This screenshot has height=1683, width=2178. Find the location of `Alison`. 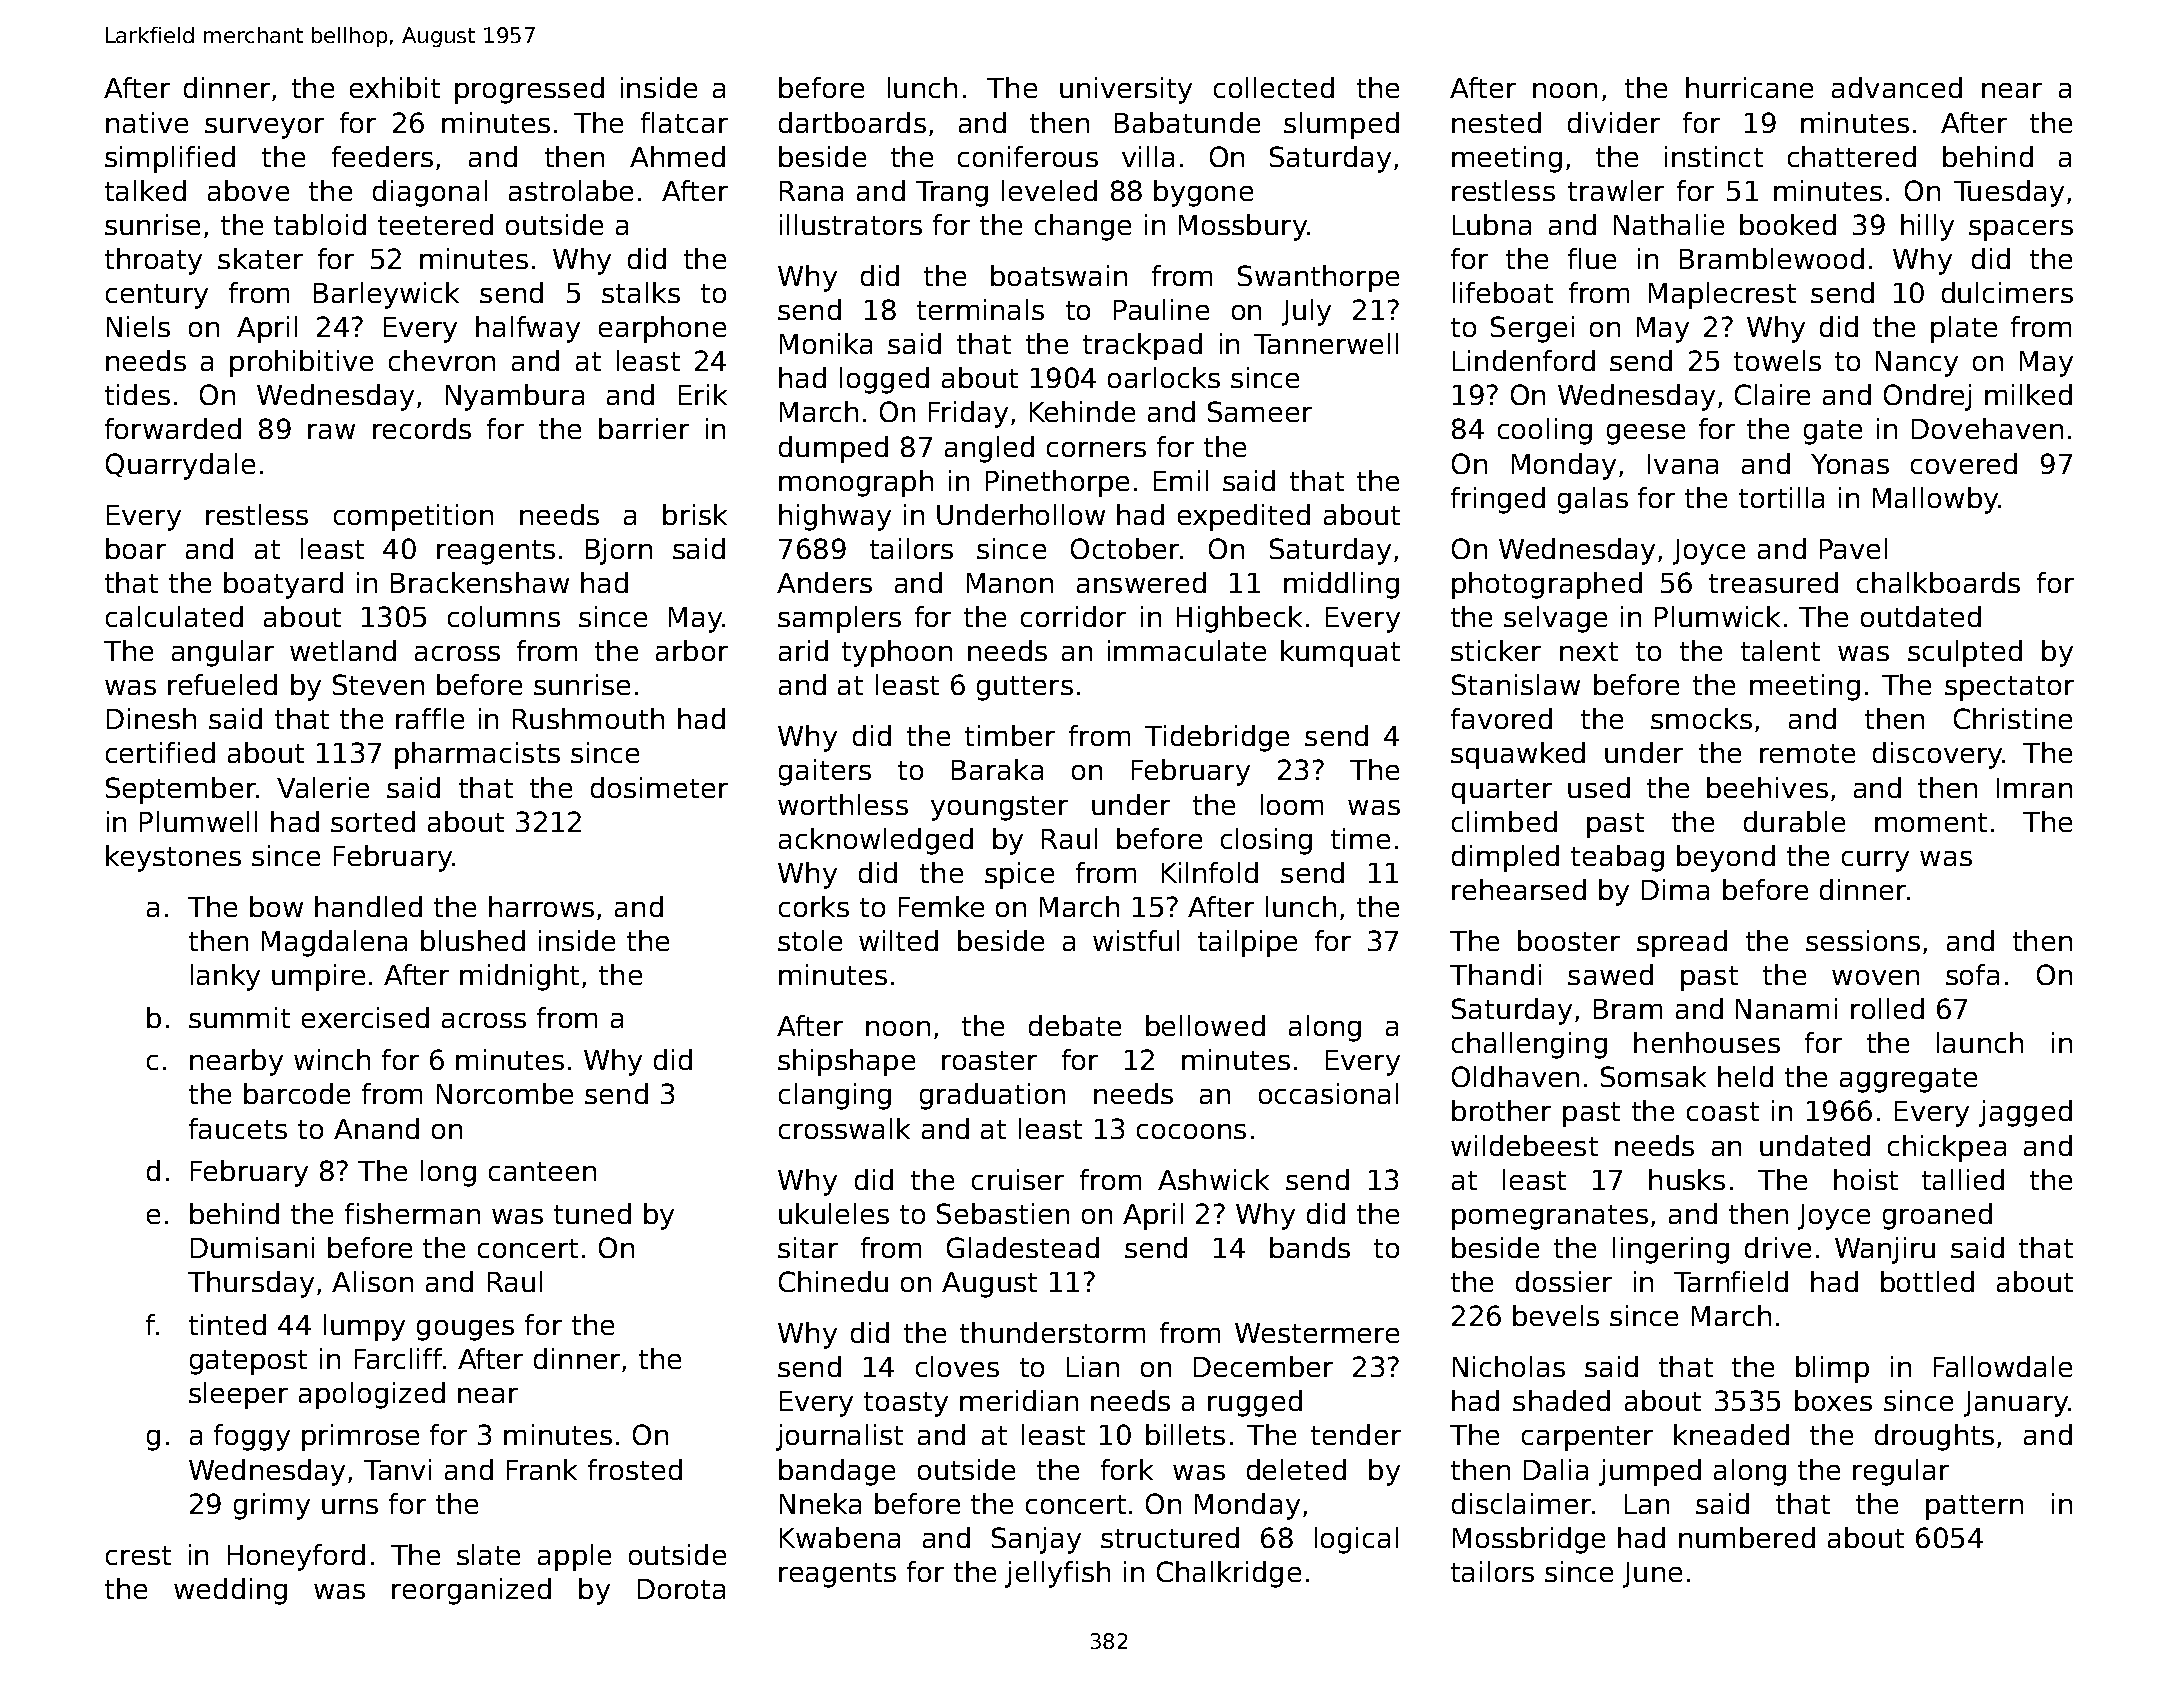

Alison is located at coordinates (372, 1281).
